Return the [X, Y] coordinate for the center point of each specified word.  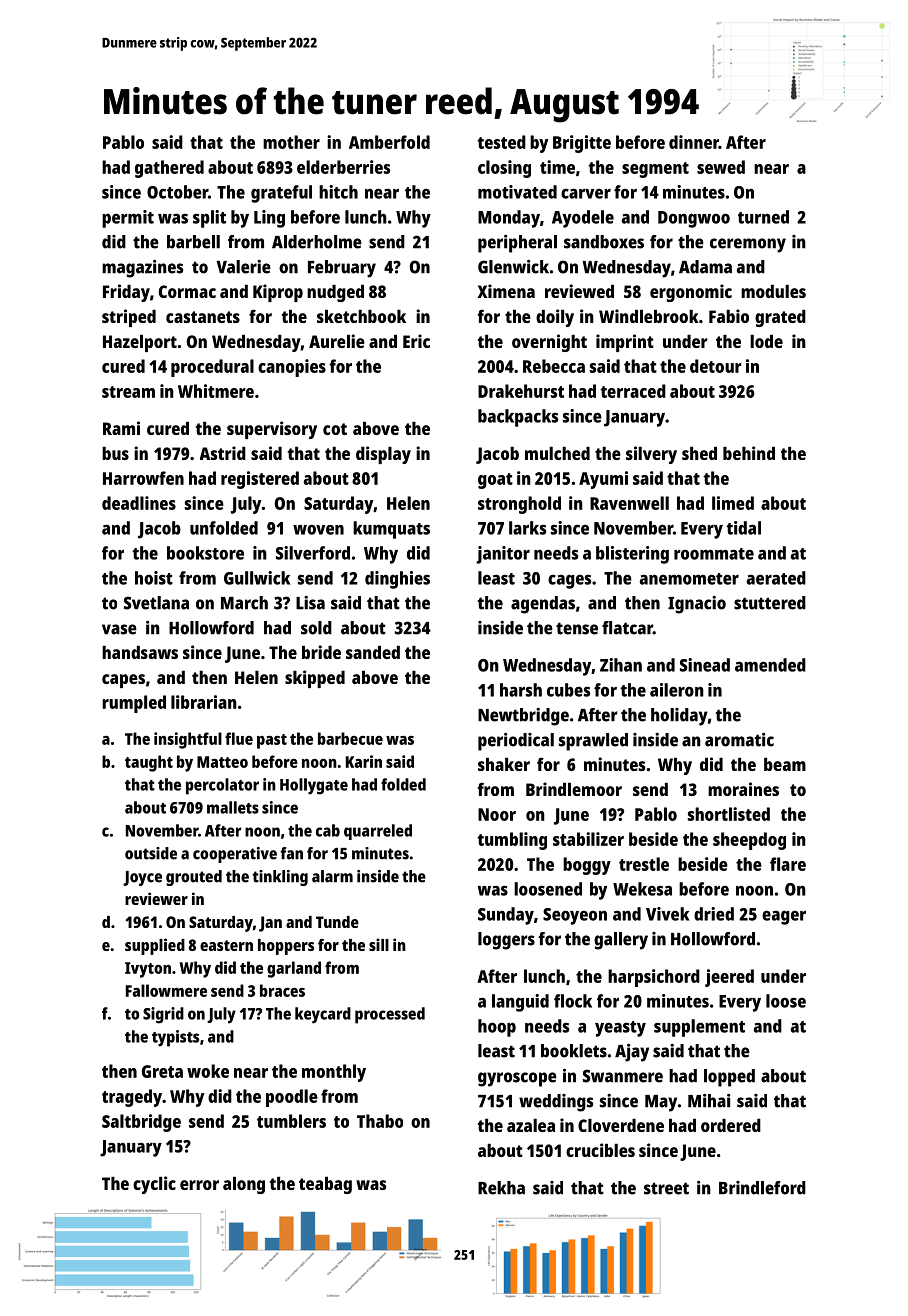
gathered [169, 169]
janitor [503, 555]
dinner [694, 142]
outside [151, 853]
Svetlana [156, 603]
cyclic [154, 1185]
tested [501, 142]
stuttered [770, 603]
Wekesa [642, 889]
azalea [531, 1125]
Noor [497, 814]
